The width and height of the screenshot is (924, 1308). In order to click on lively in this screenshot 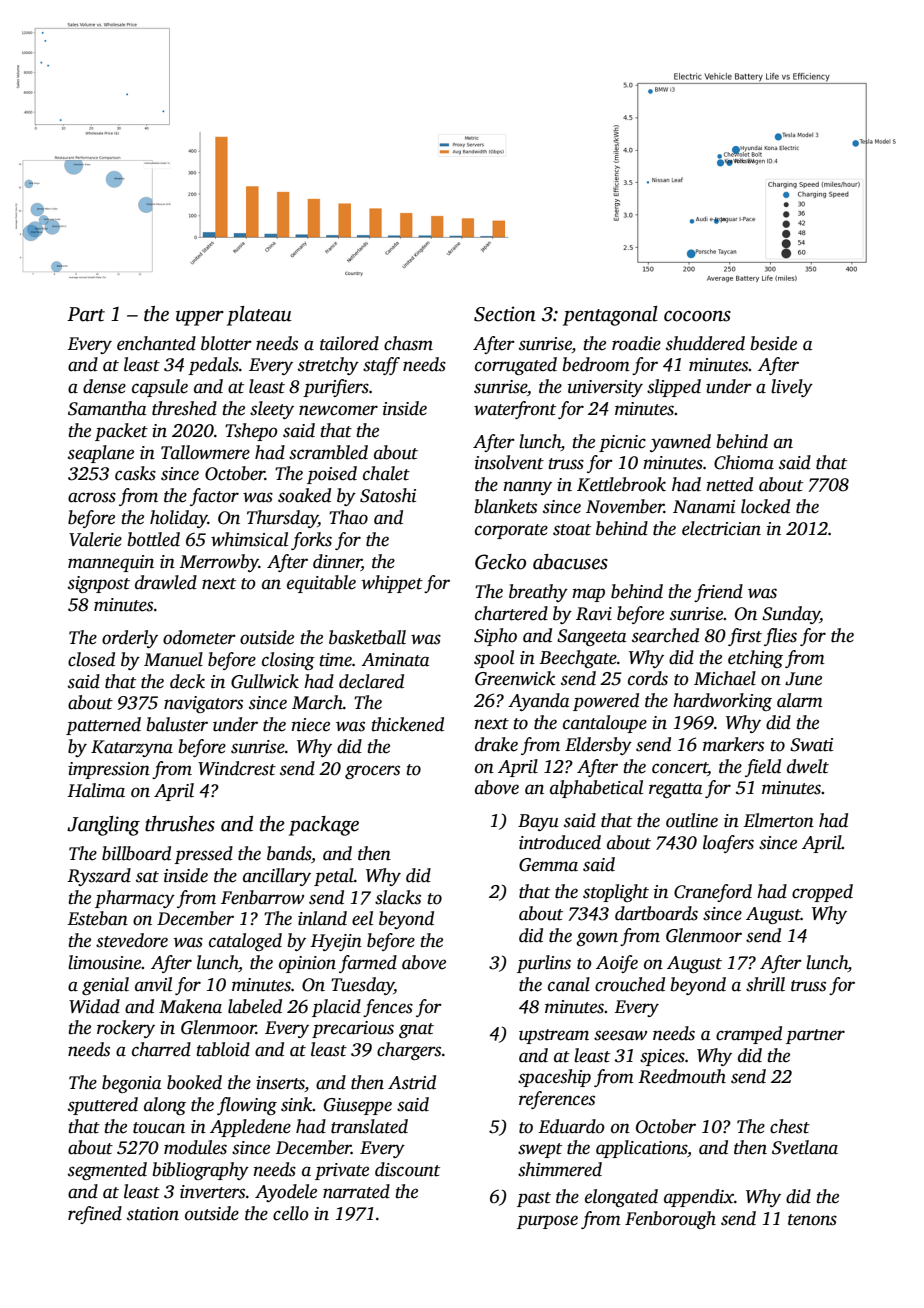, I will do `click(792, 388)`.
